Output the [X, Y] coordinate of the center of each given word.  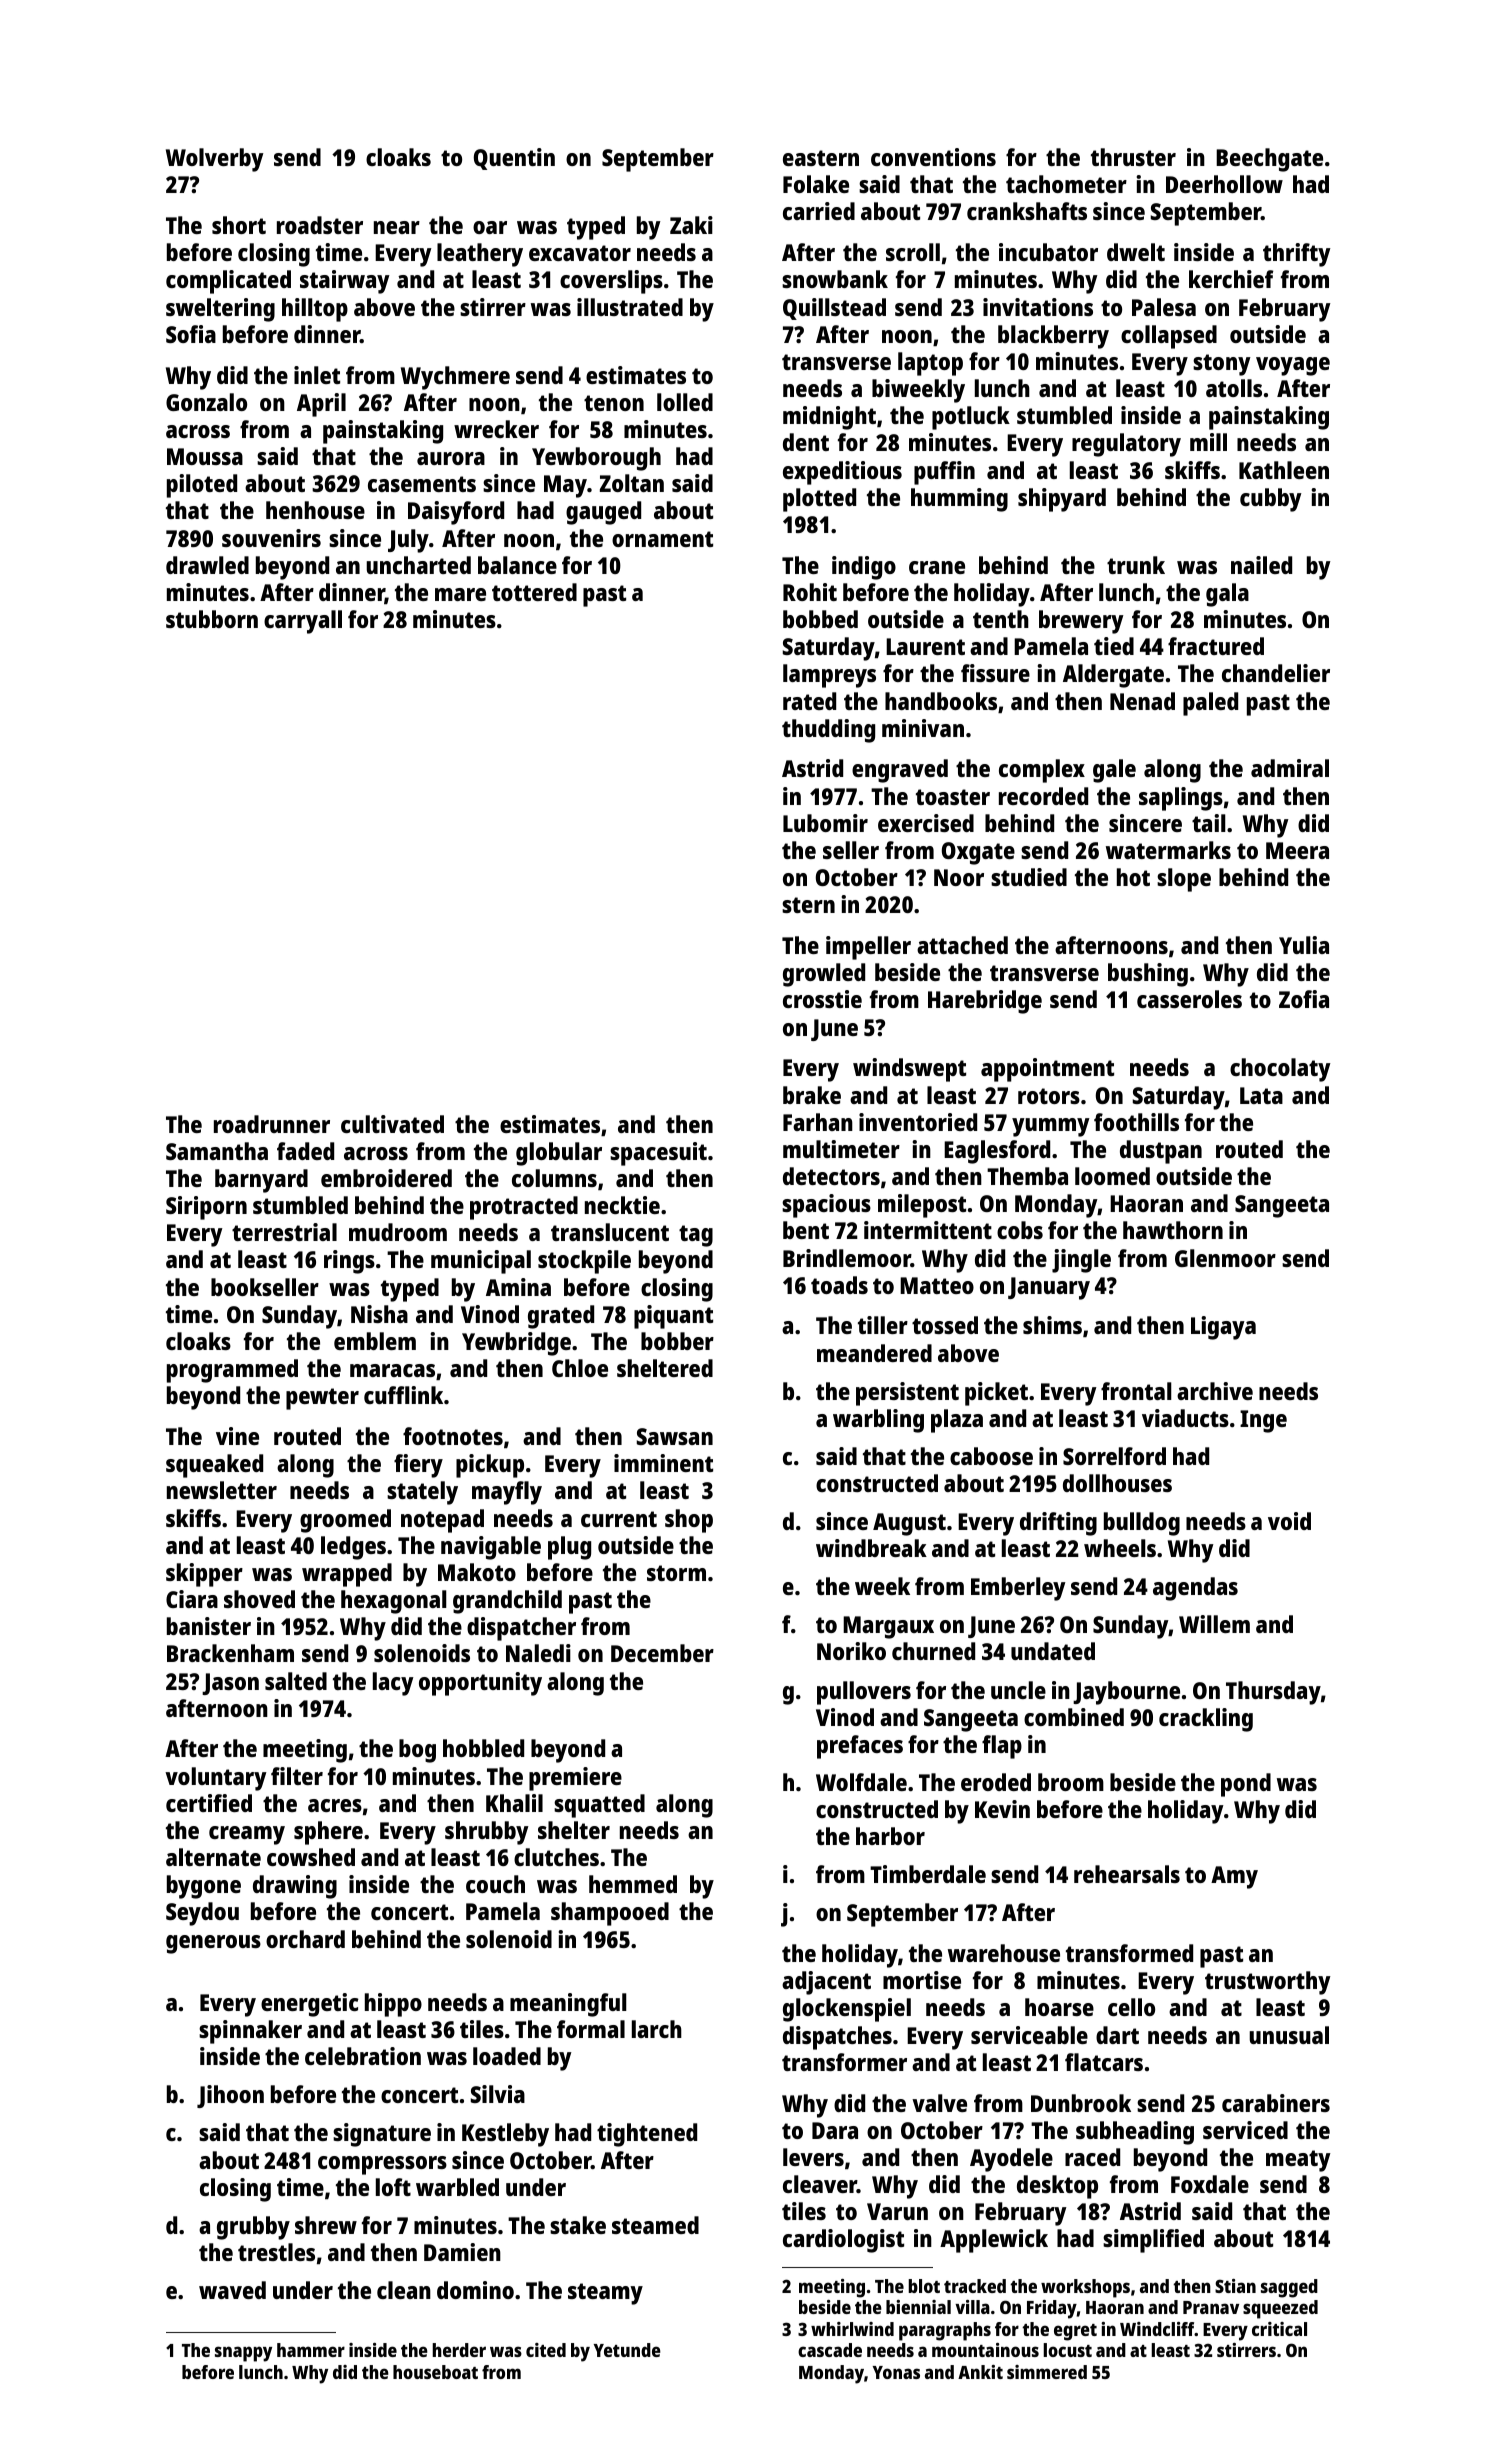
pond [1246, 1785]
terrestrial [284, 1232]
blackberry [1053, 337]
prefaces [860, 1747]
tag [696, 1236]
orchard [305, 1939]
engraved [900, 771]
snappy [243, 2354]
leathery [480, 255]
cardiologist [843, 2241]
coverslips [611, 282]
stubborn [212, 619]
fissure [995, 673]
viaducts [1185, 1418]
